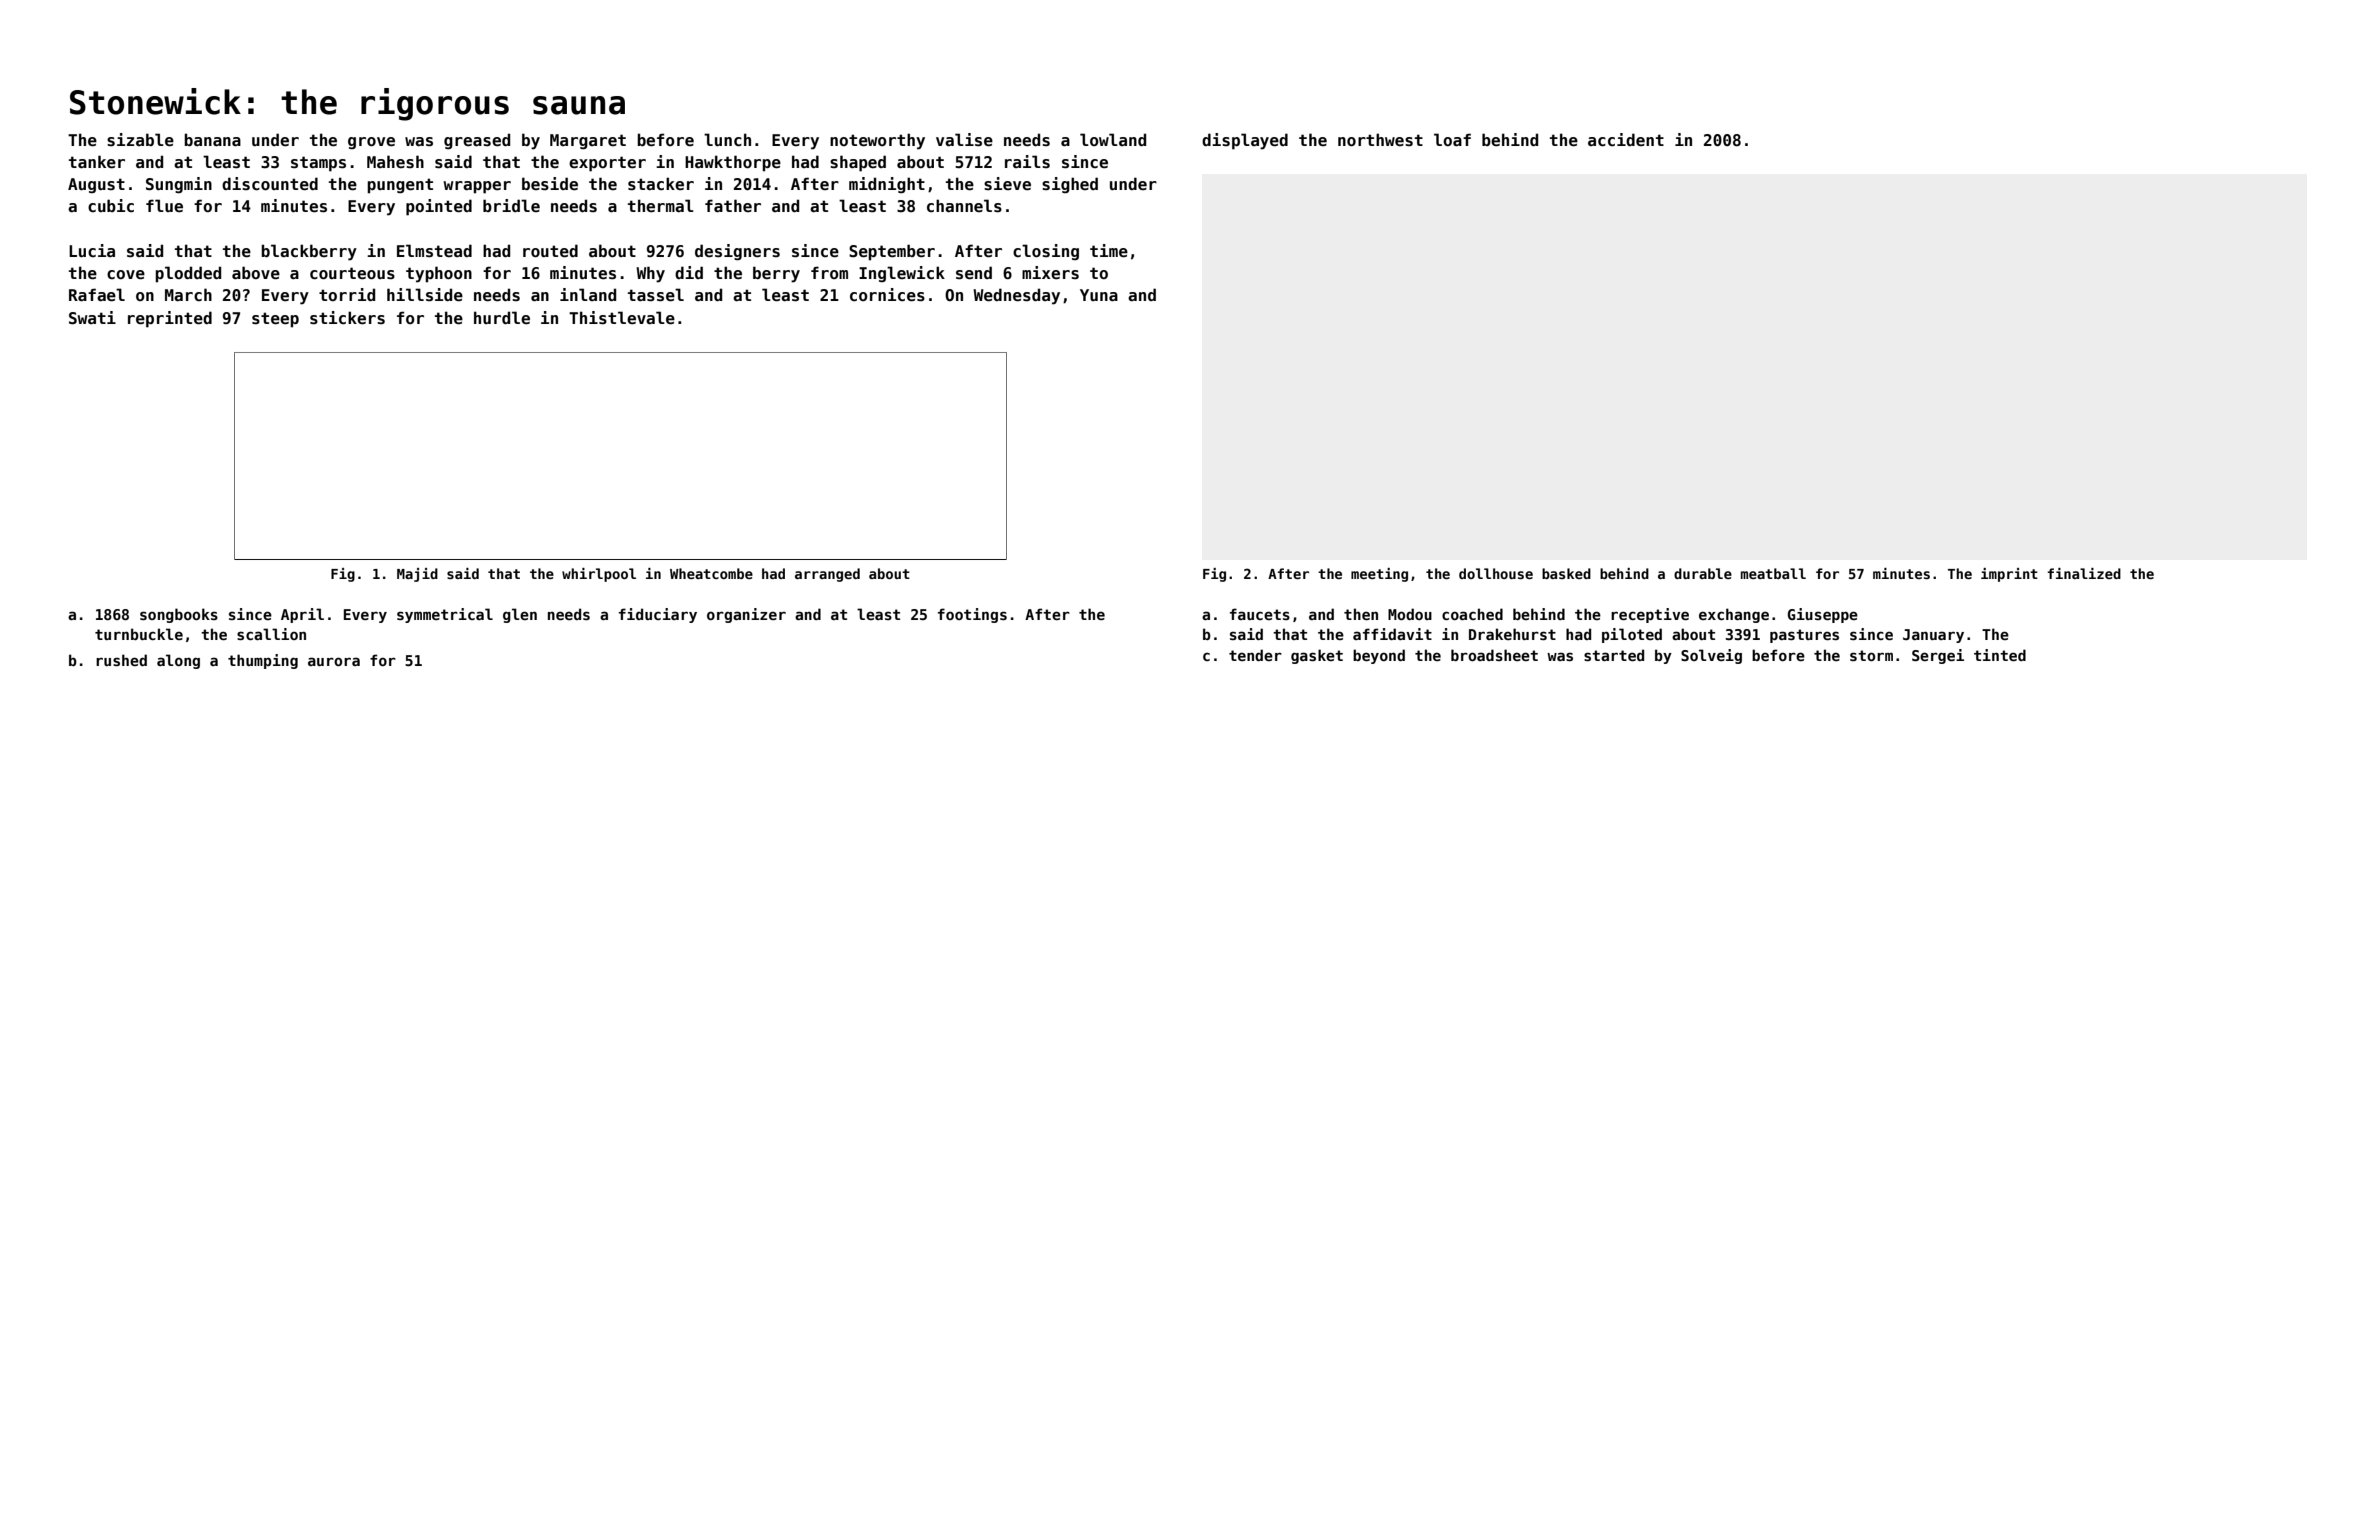 This page has height=1537, width=2375. I want to click on durable, so click(1703, 573).
